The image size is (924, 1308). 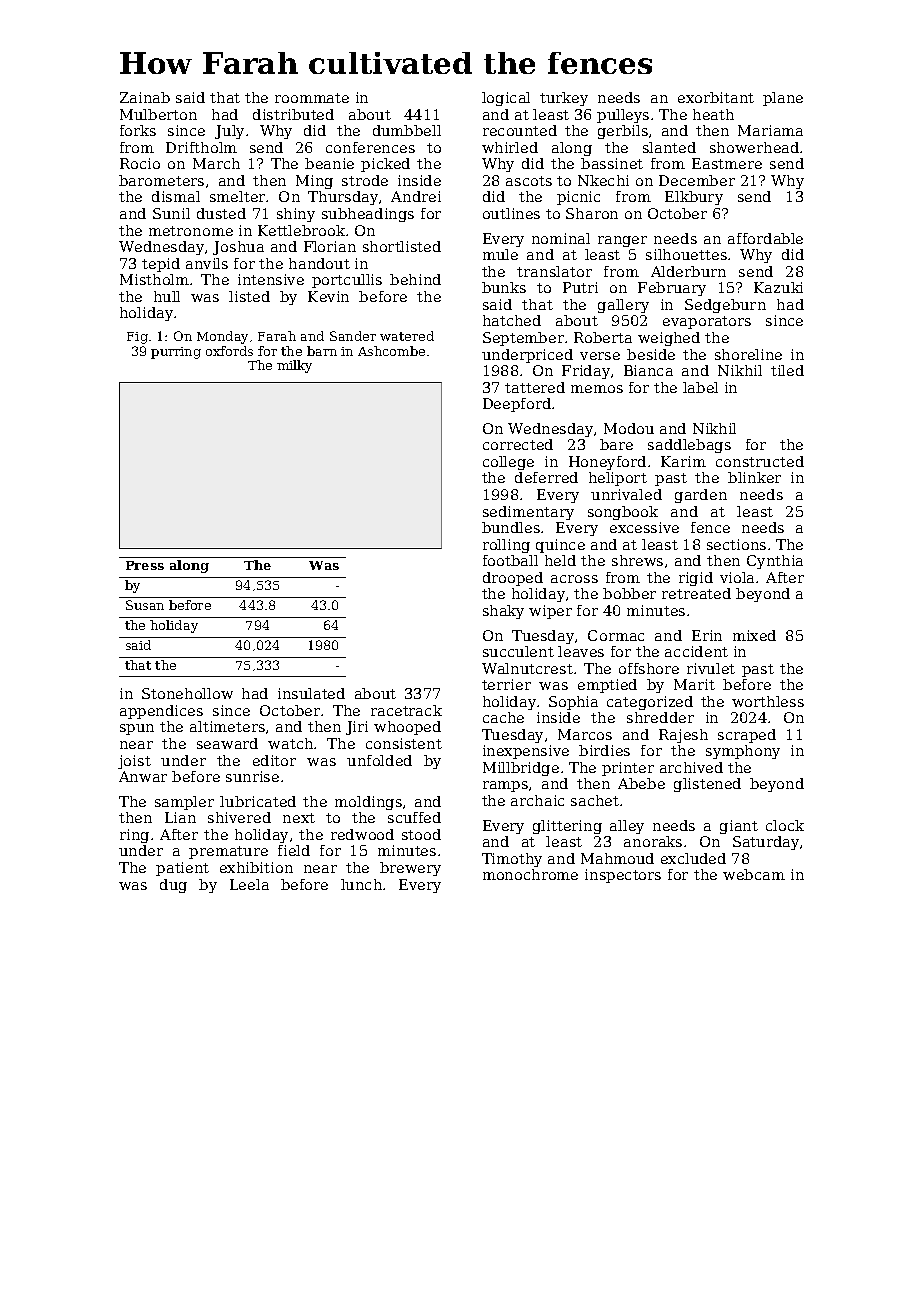 I want to click on Ashcombe, so click(x=391, y=351).
